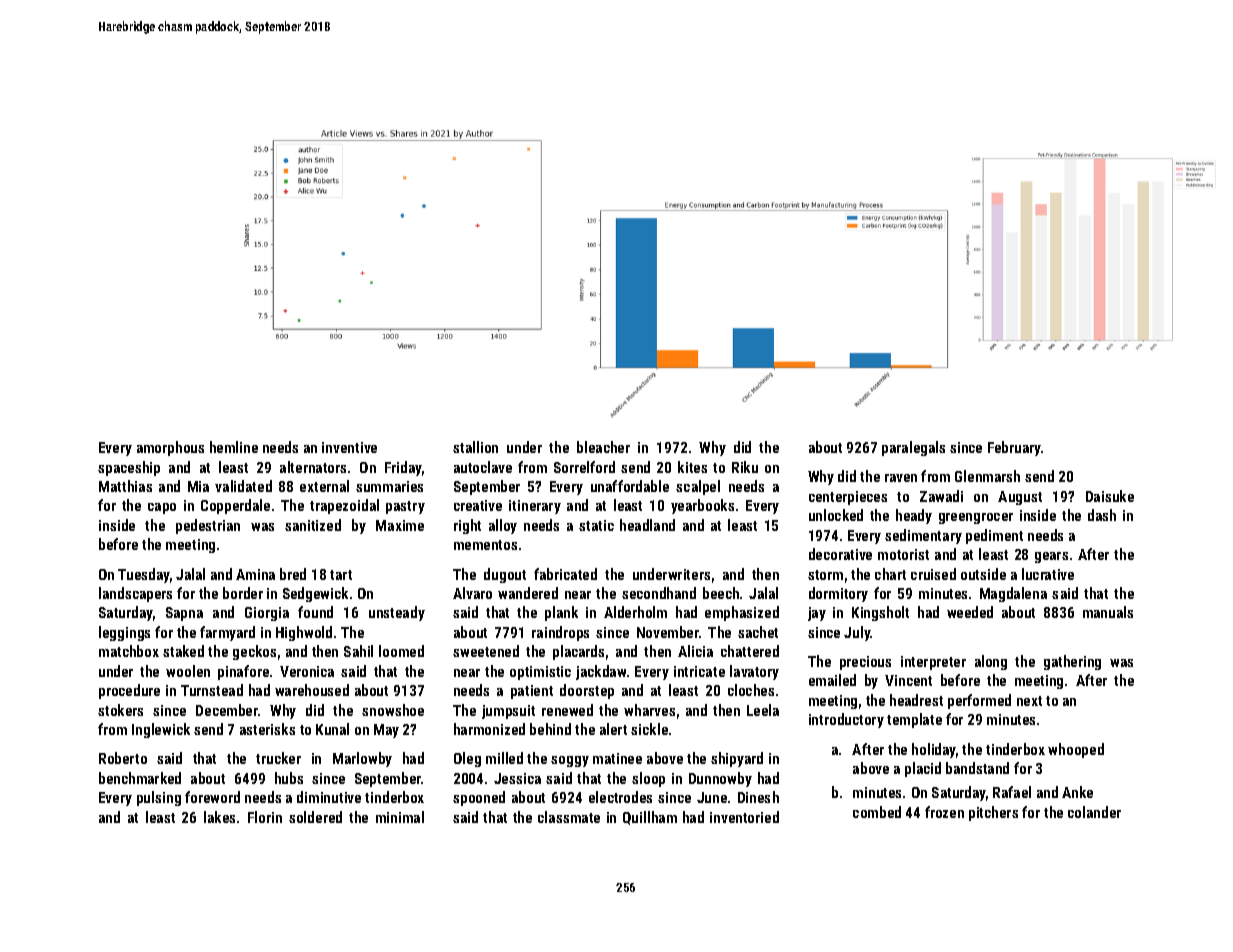  What do you see at coordinates (832, 680) in the screenshot?
I see `emailed` at bounding box center [832, 680].
